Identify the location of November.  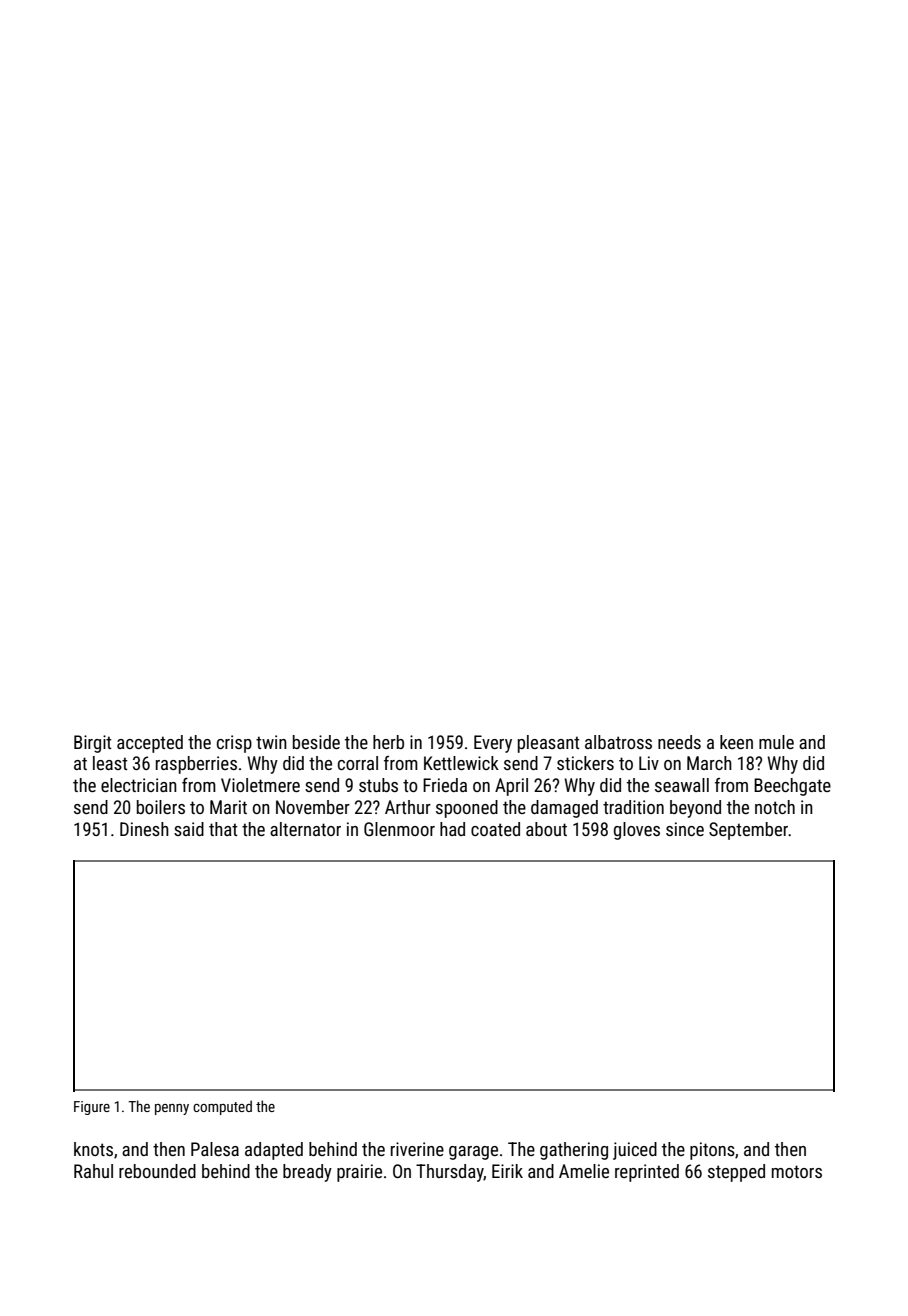
(313, 807).
